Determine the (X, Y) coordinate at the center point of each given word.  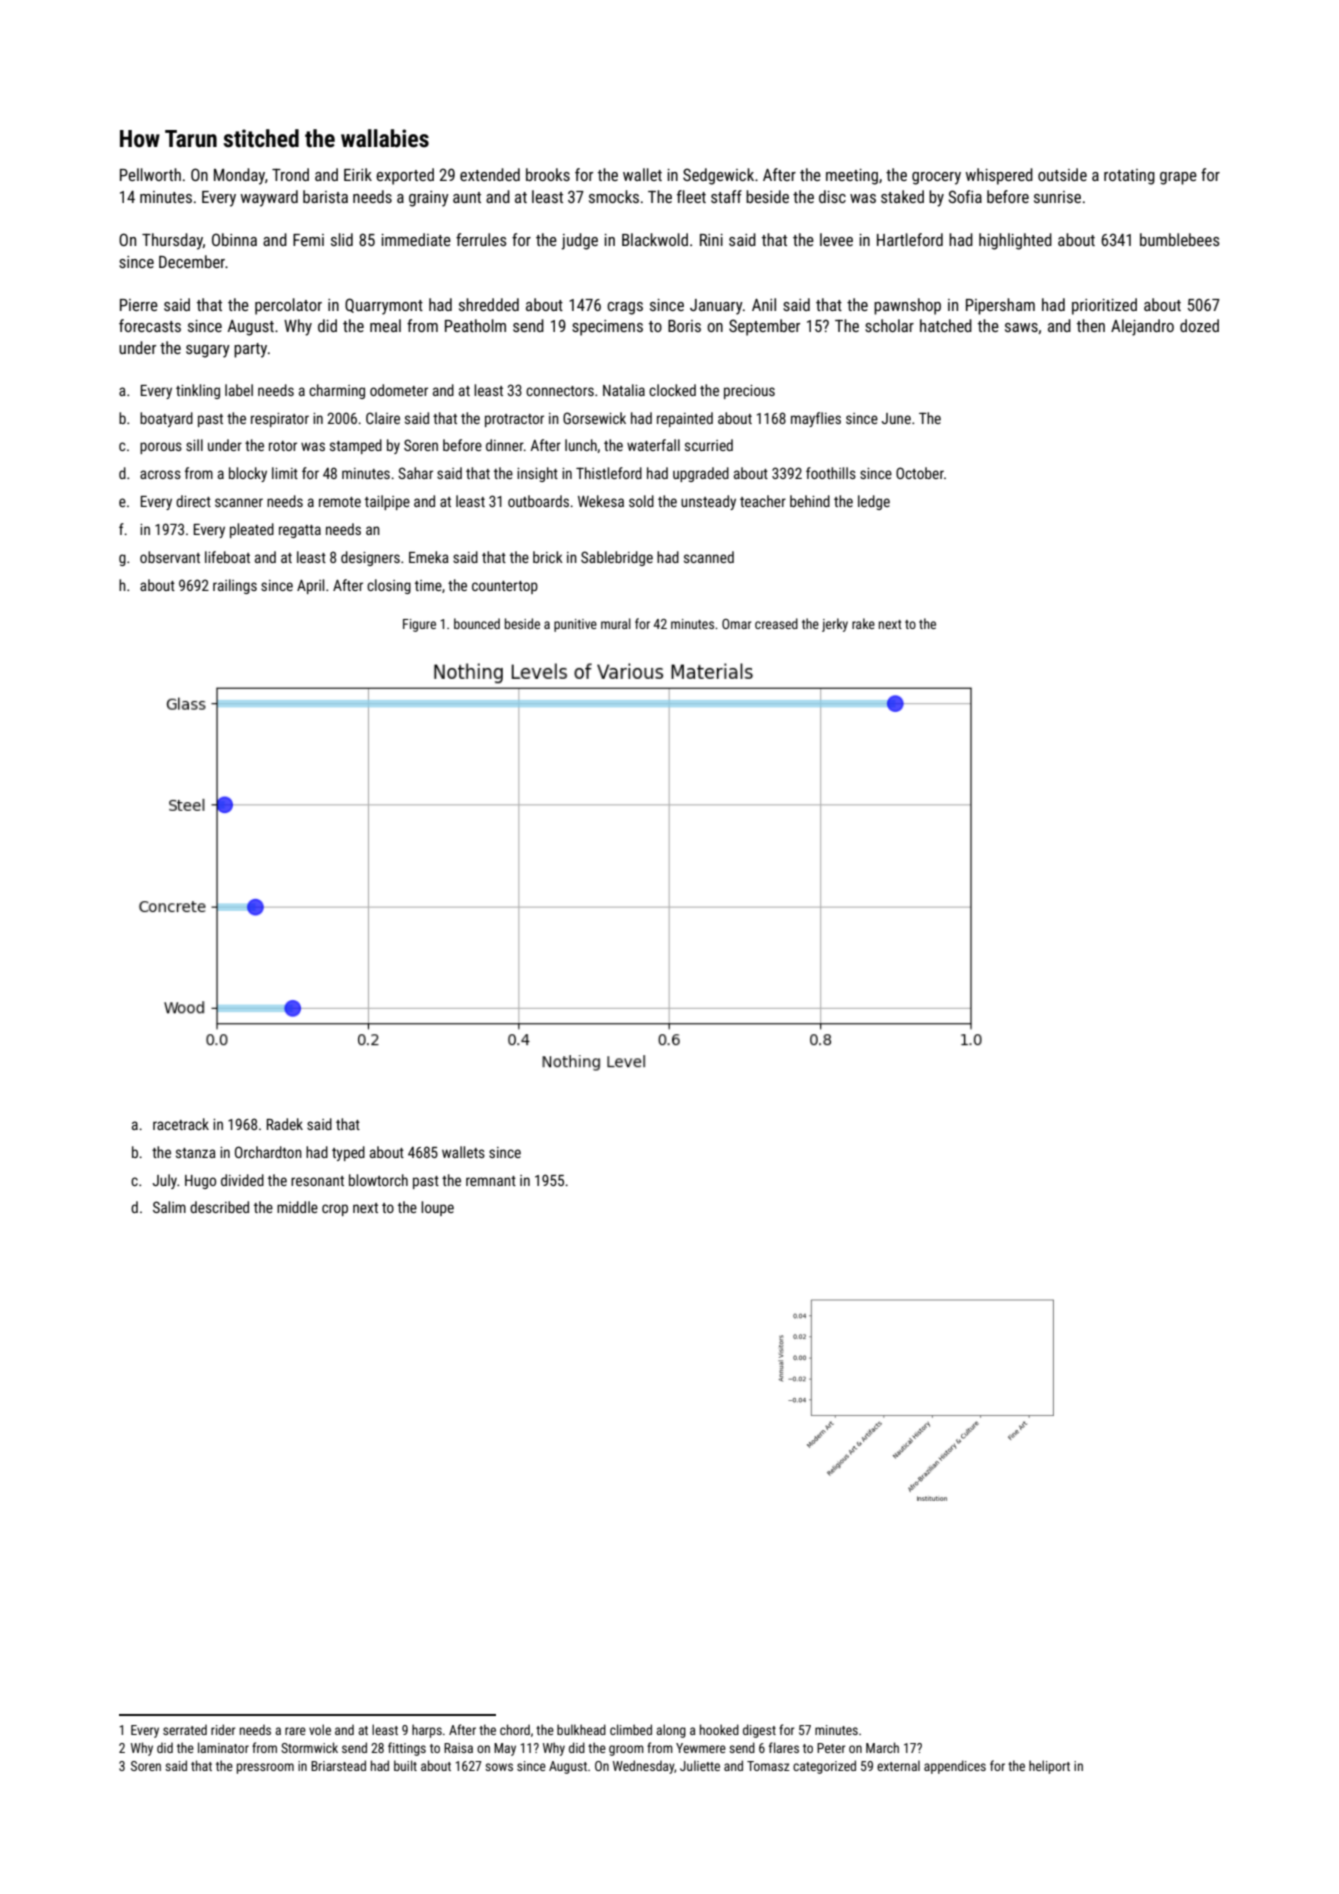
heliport (1049, 1767)
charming (337, 391)
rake (863, 623)
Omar (736, 624)
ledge (874, 502)
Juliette (700, 1765)
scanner (239, 502)
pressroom (265, 1768)
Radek (285, 1124)
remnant (491, 1181)
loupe (437, 1208)
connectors (560, 391)
